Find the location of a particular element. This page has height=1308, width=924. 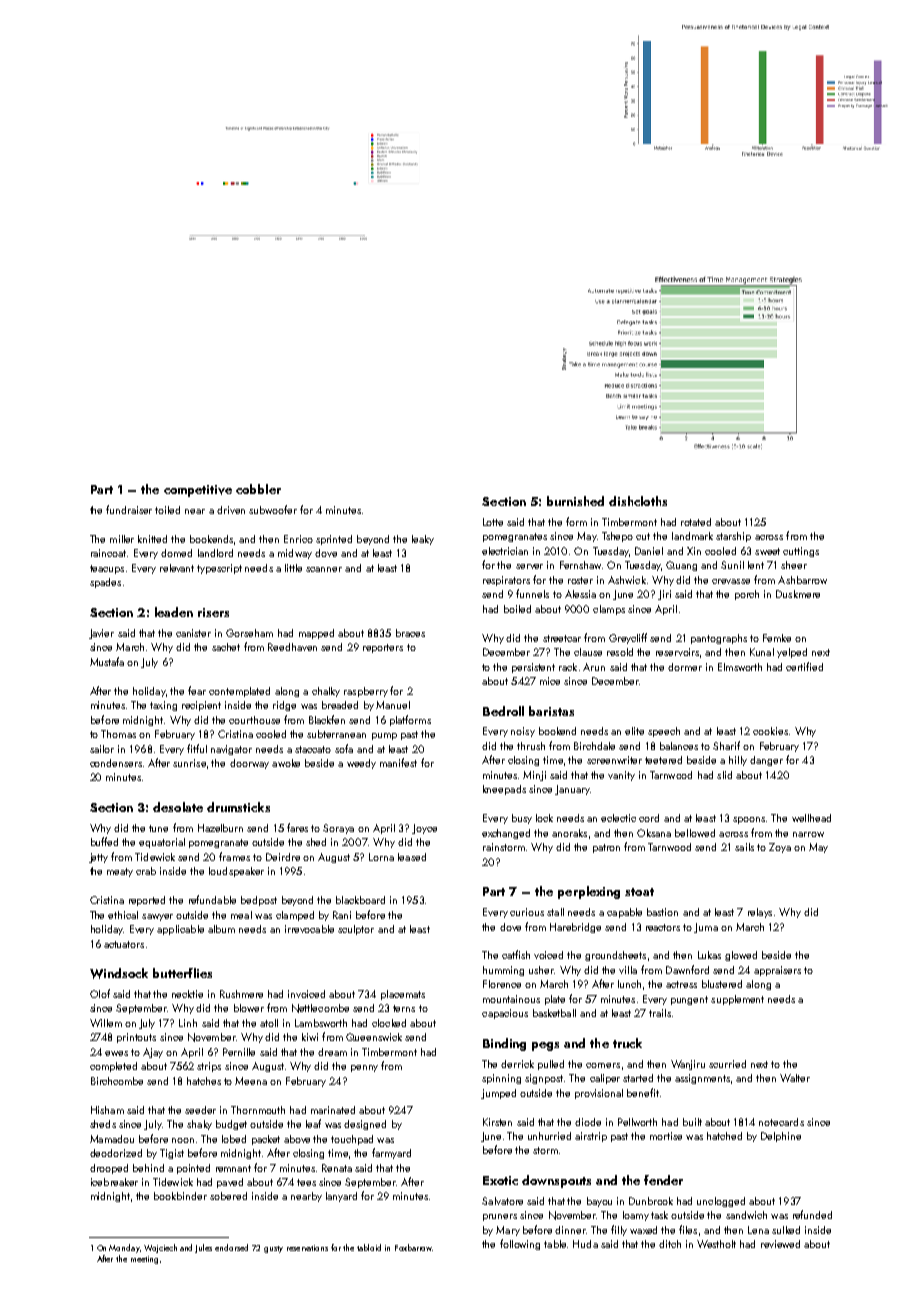

spinning is located at coordinates (501, 1079).
